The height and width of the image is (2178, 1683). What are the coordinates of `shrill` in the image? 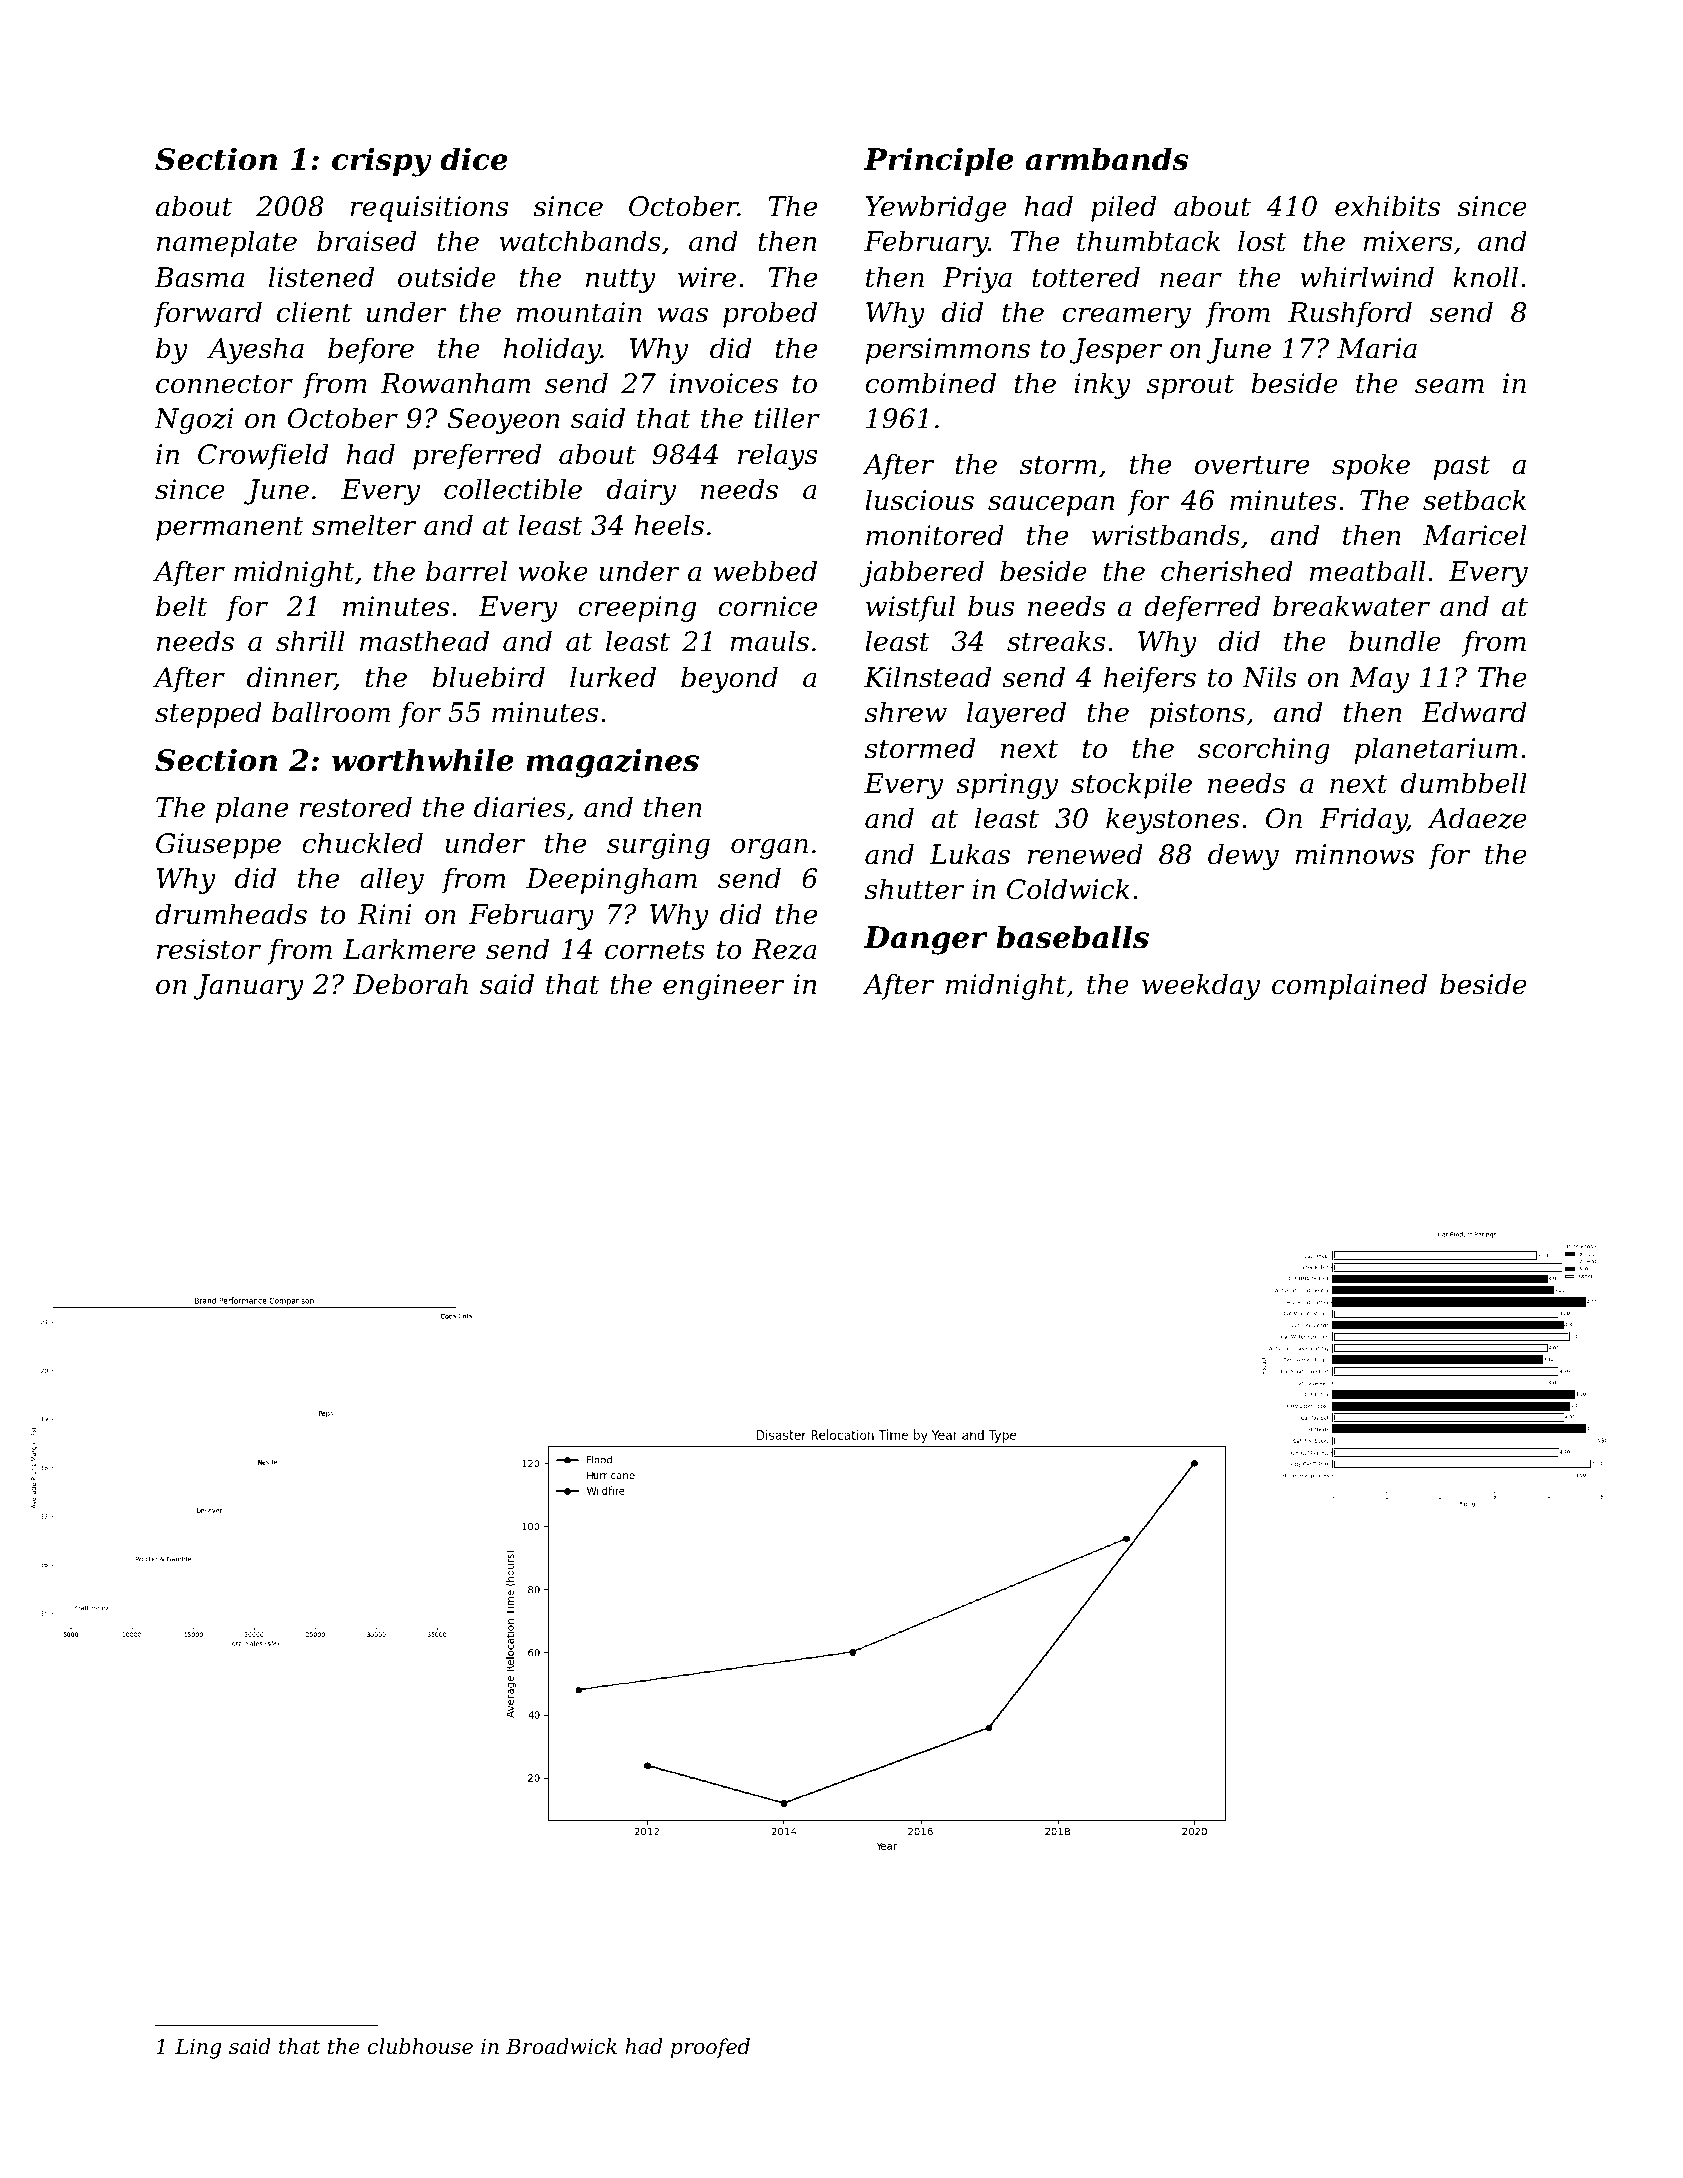 It's located at (310, 641).
